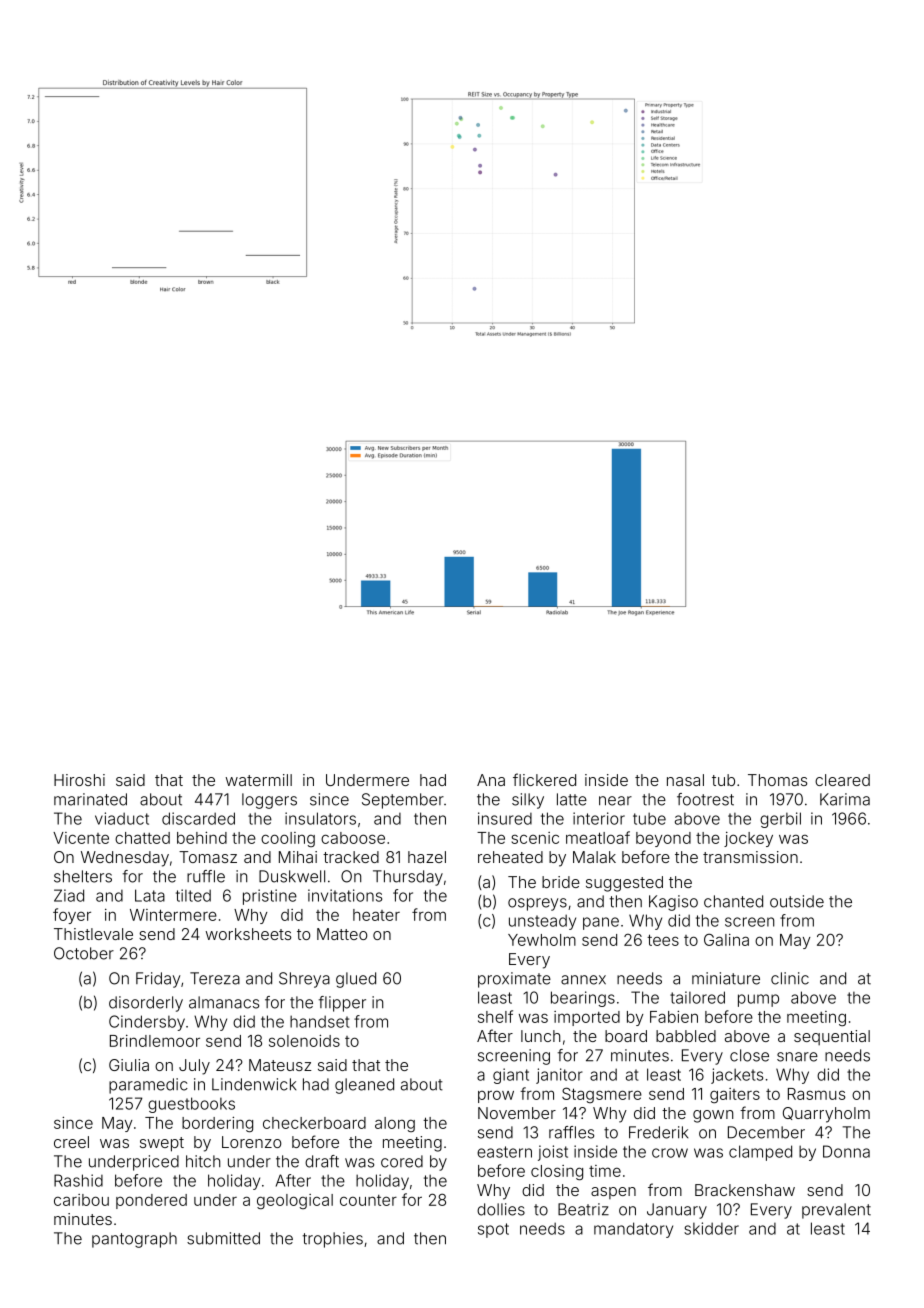 The width and height of the screenshot is (924, 1308). Describe the element at coordinates (81, 1200) in the screenshot. I see `caribou` at that location.
